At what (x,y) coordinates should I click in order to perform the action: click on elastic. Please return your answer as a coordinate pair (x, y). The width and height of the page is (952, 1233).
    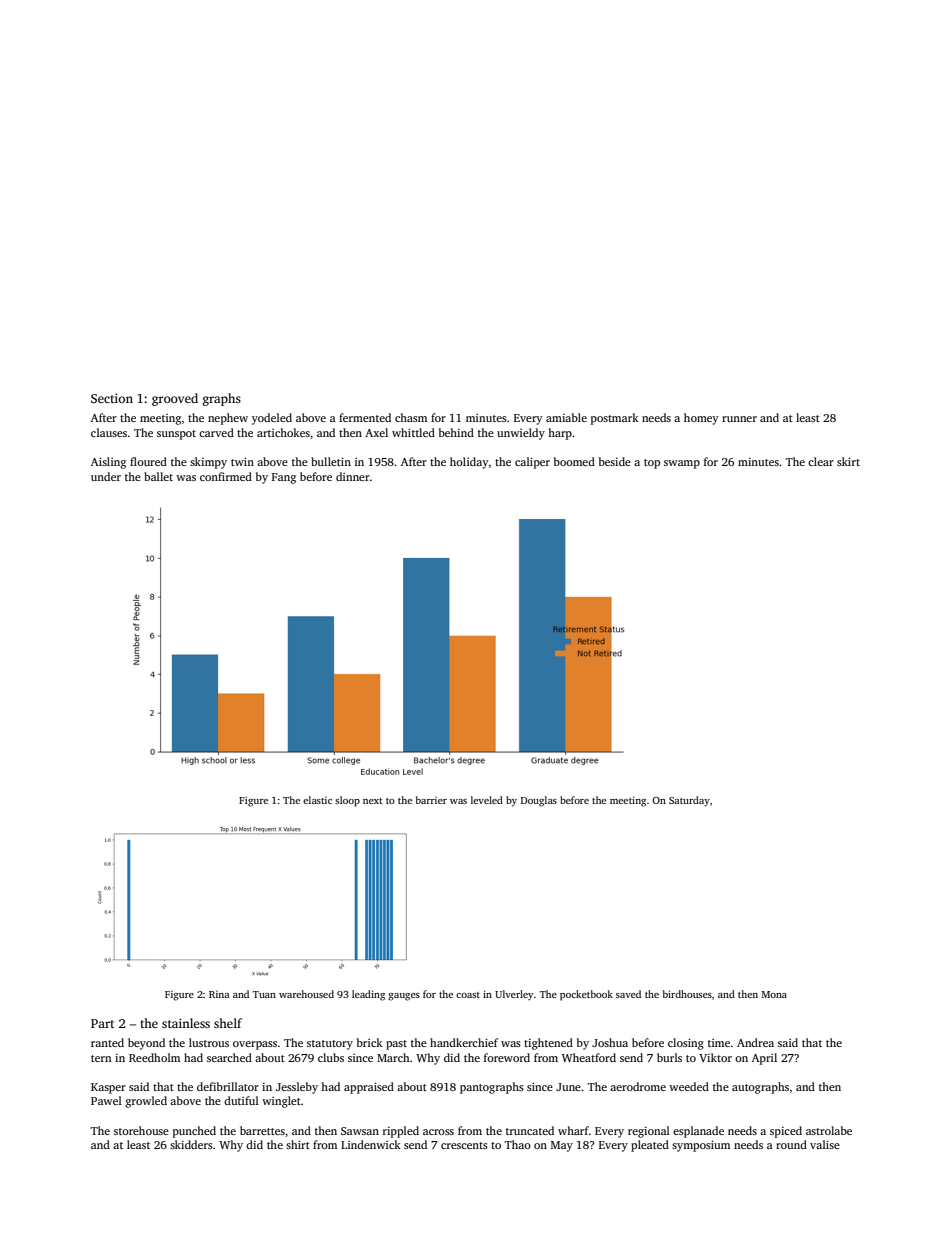
    Looking at the image, I should click on (317, 800).
